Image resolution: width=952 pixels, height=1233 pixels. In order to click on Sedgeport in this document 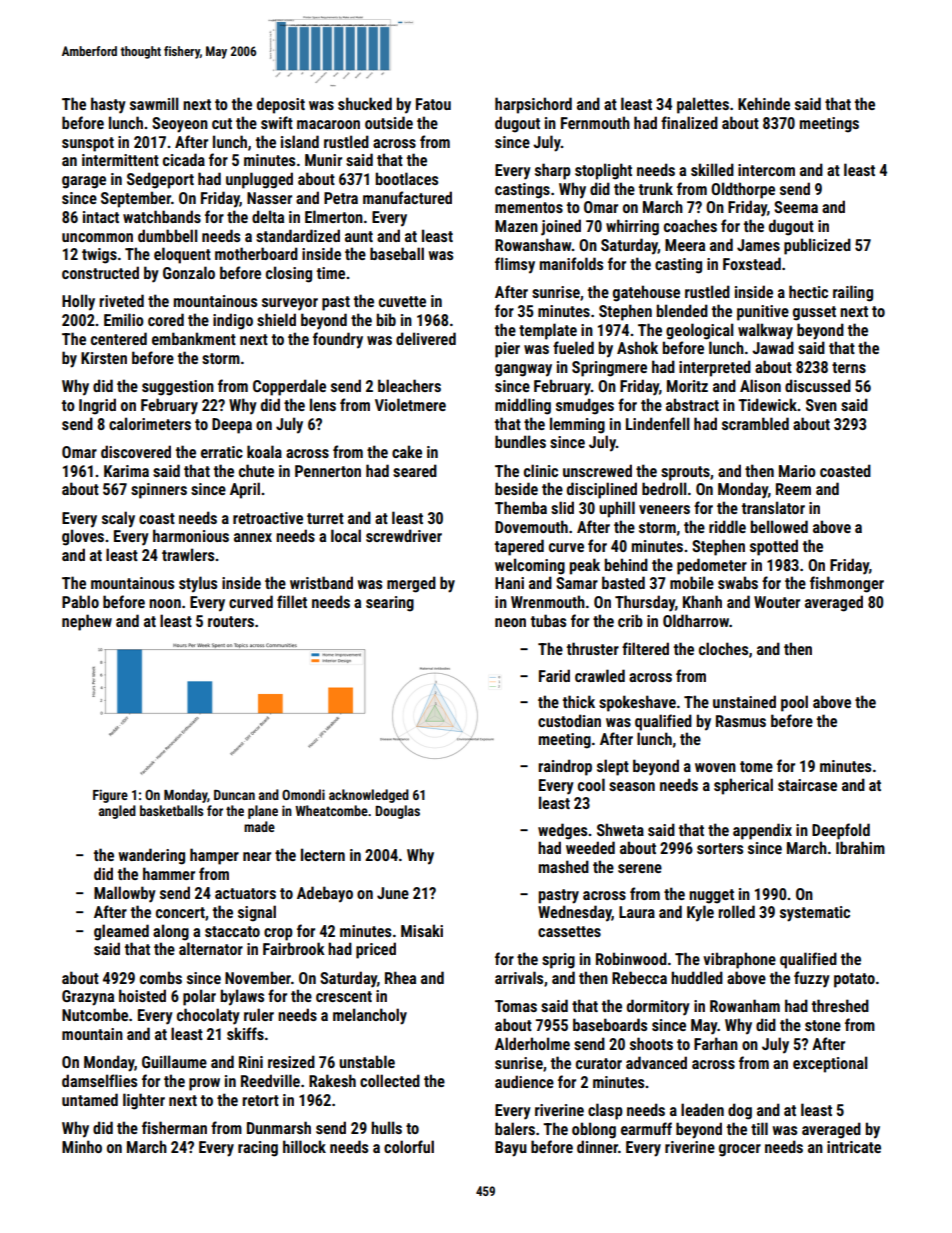, I will do `click(160, 180)`.
